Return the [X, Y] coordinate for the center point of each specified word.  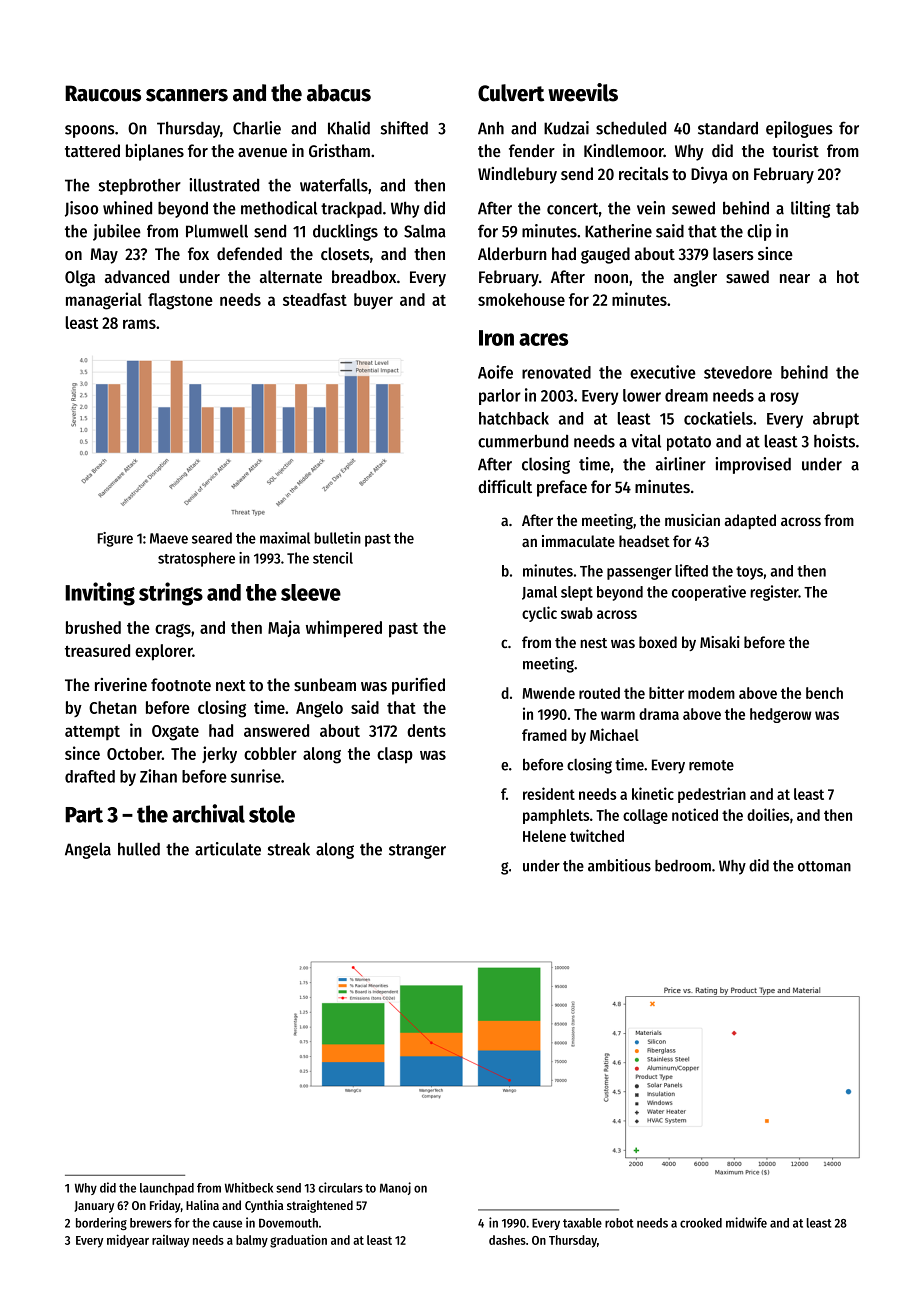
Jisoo [81, 209]
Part [84, 815]
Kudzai [566, 128]
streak [289, 849]
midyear [128, 1241]
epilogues [799, 129]
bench [824, 693]
